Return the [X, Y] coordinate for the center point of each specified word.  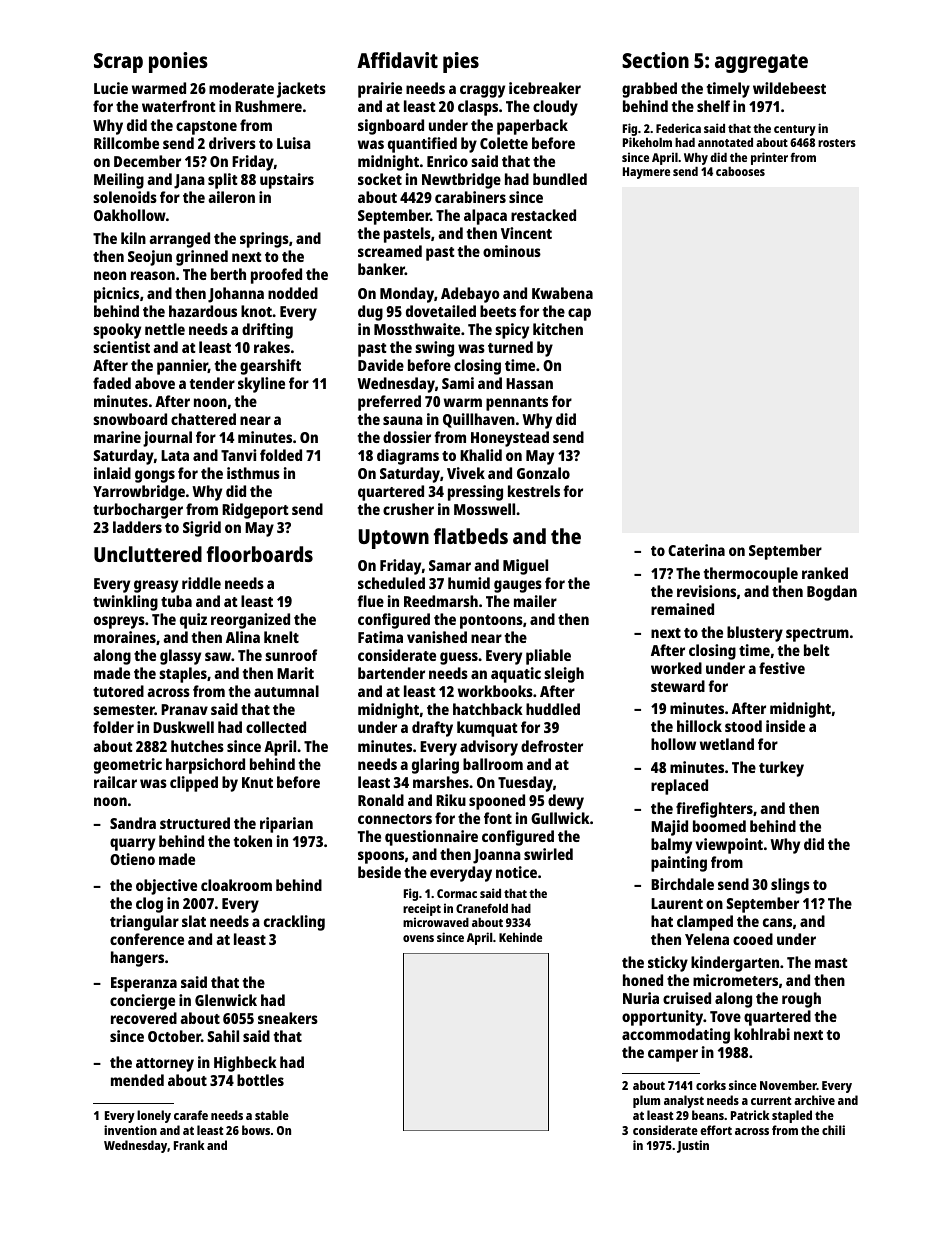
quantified [422, 145]
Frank [189, 1145]
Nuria [641, 998]
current [771, 1101]
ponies [178, 62]
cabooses [740, 171]
